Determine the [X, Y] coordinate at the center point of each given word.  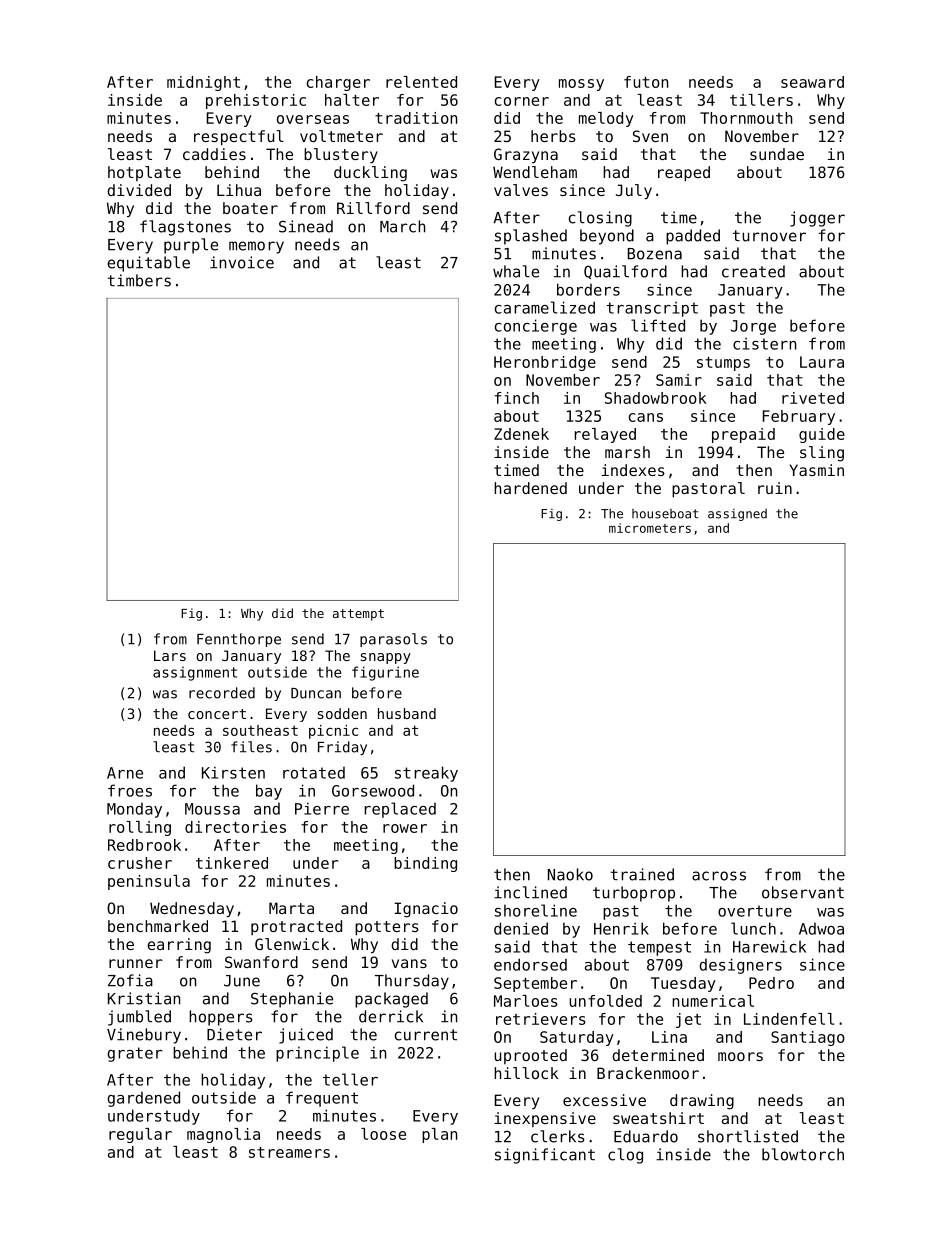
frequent [322, 1099]
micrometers [650, 528]
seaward [812, 82]
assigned [737, 515]
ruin [775, 488]
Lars [170, 655]
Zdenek [521, 434]
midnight [203, 83]
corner [521, 101]
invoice [242, 262]
